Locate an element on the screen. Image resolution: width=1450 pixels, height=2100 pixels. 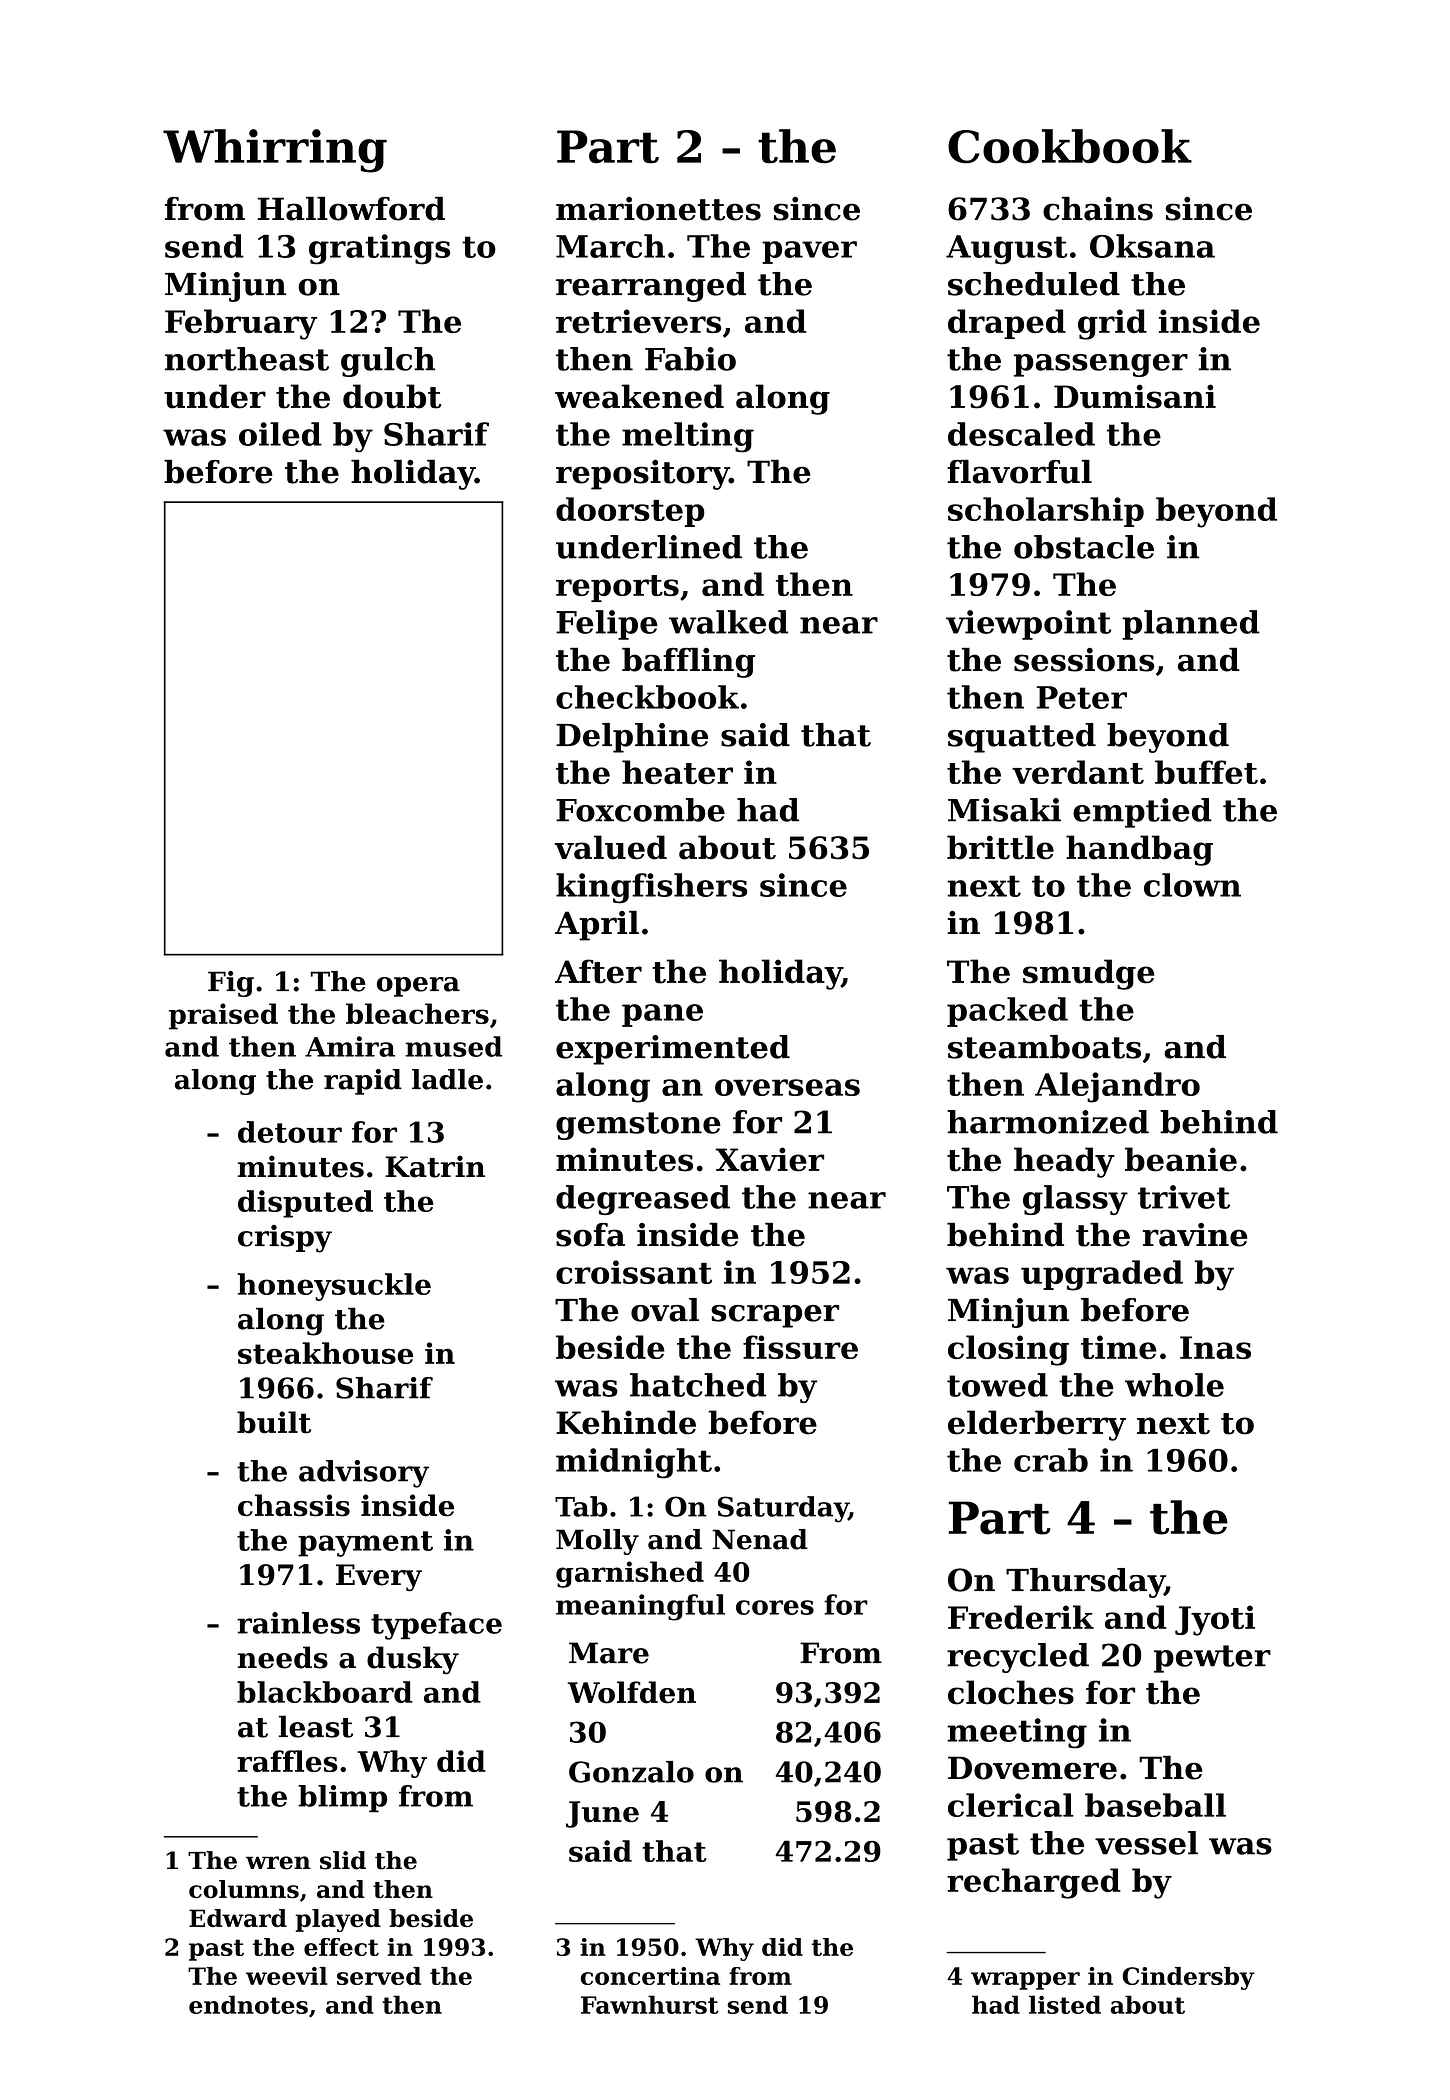
weakened is located at coordinates (639, 396).
